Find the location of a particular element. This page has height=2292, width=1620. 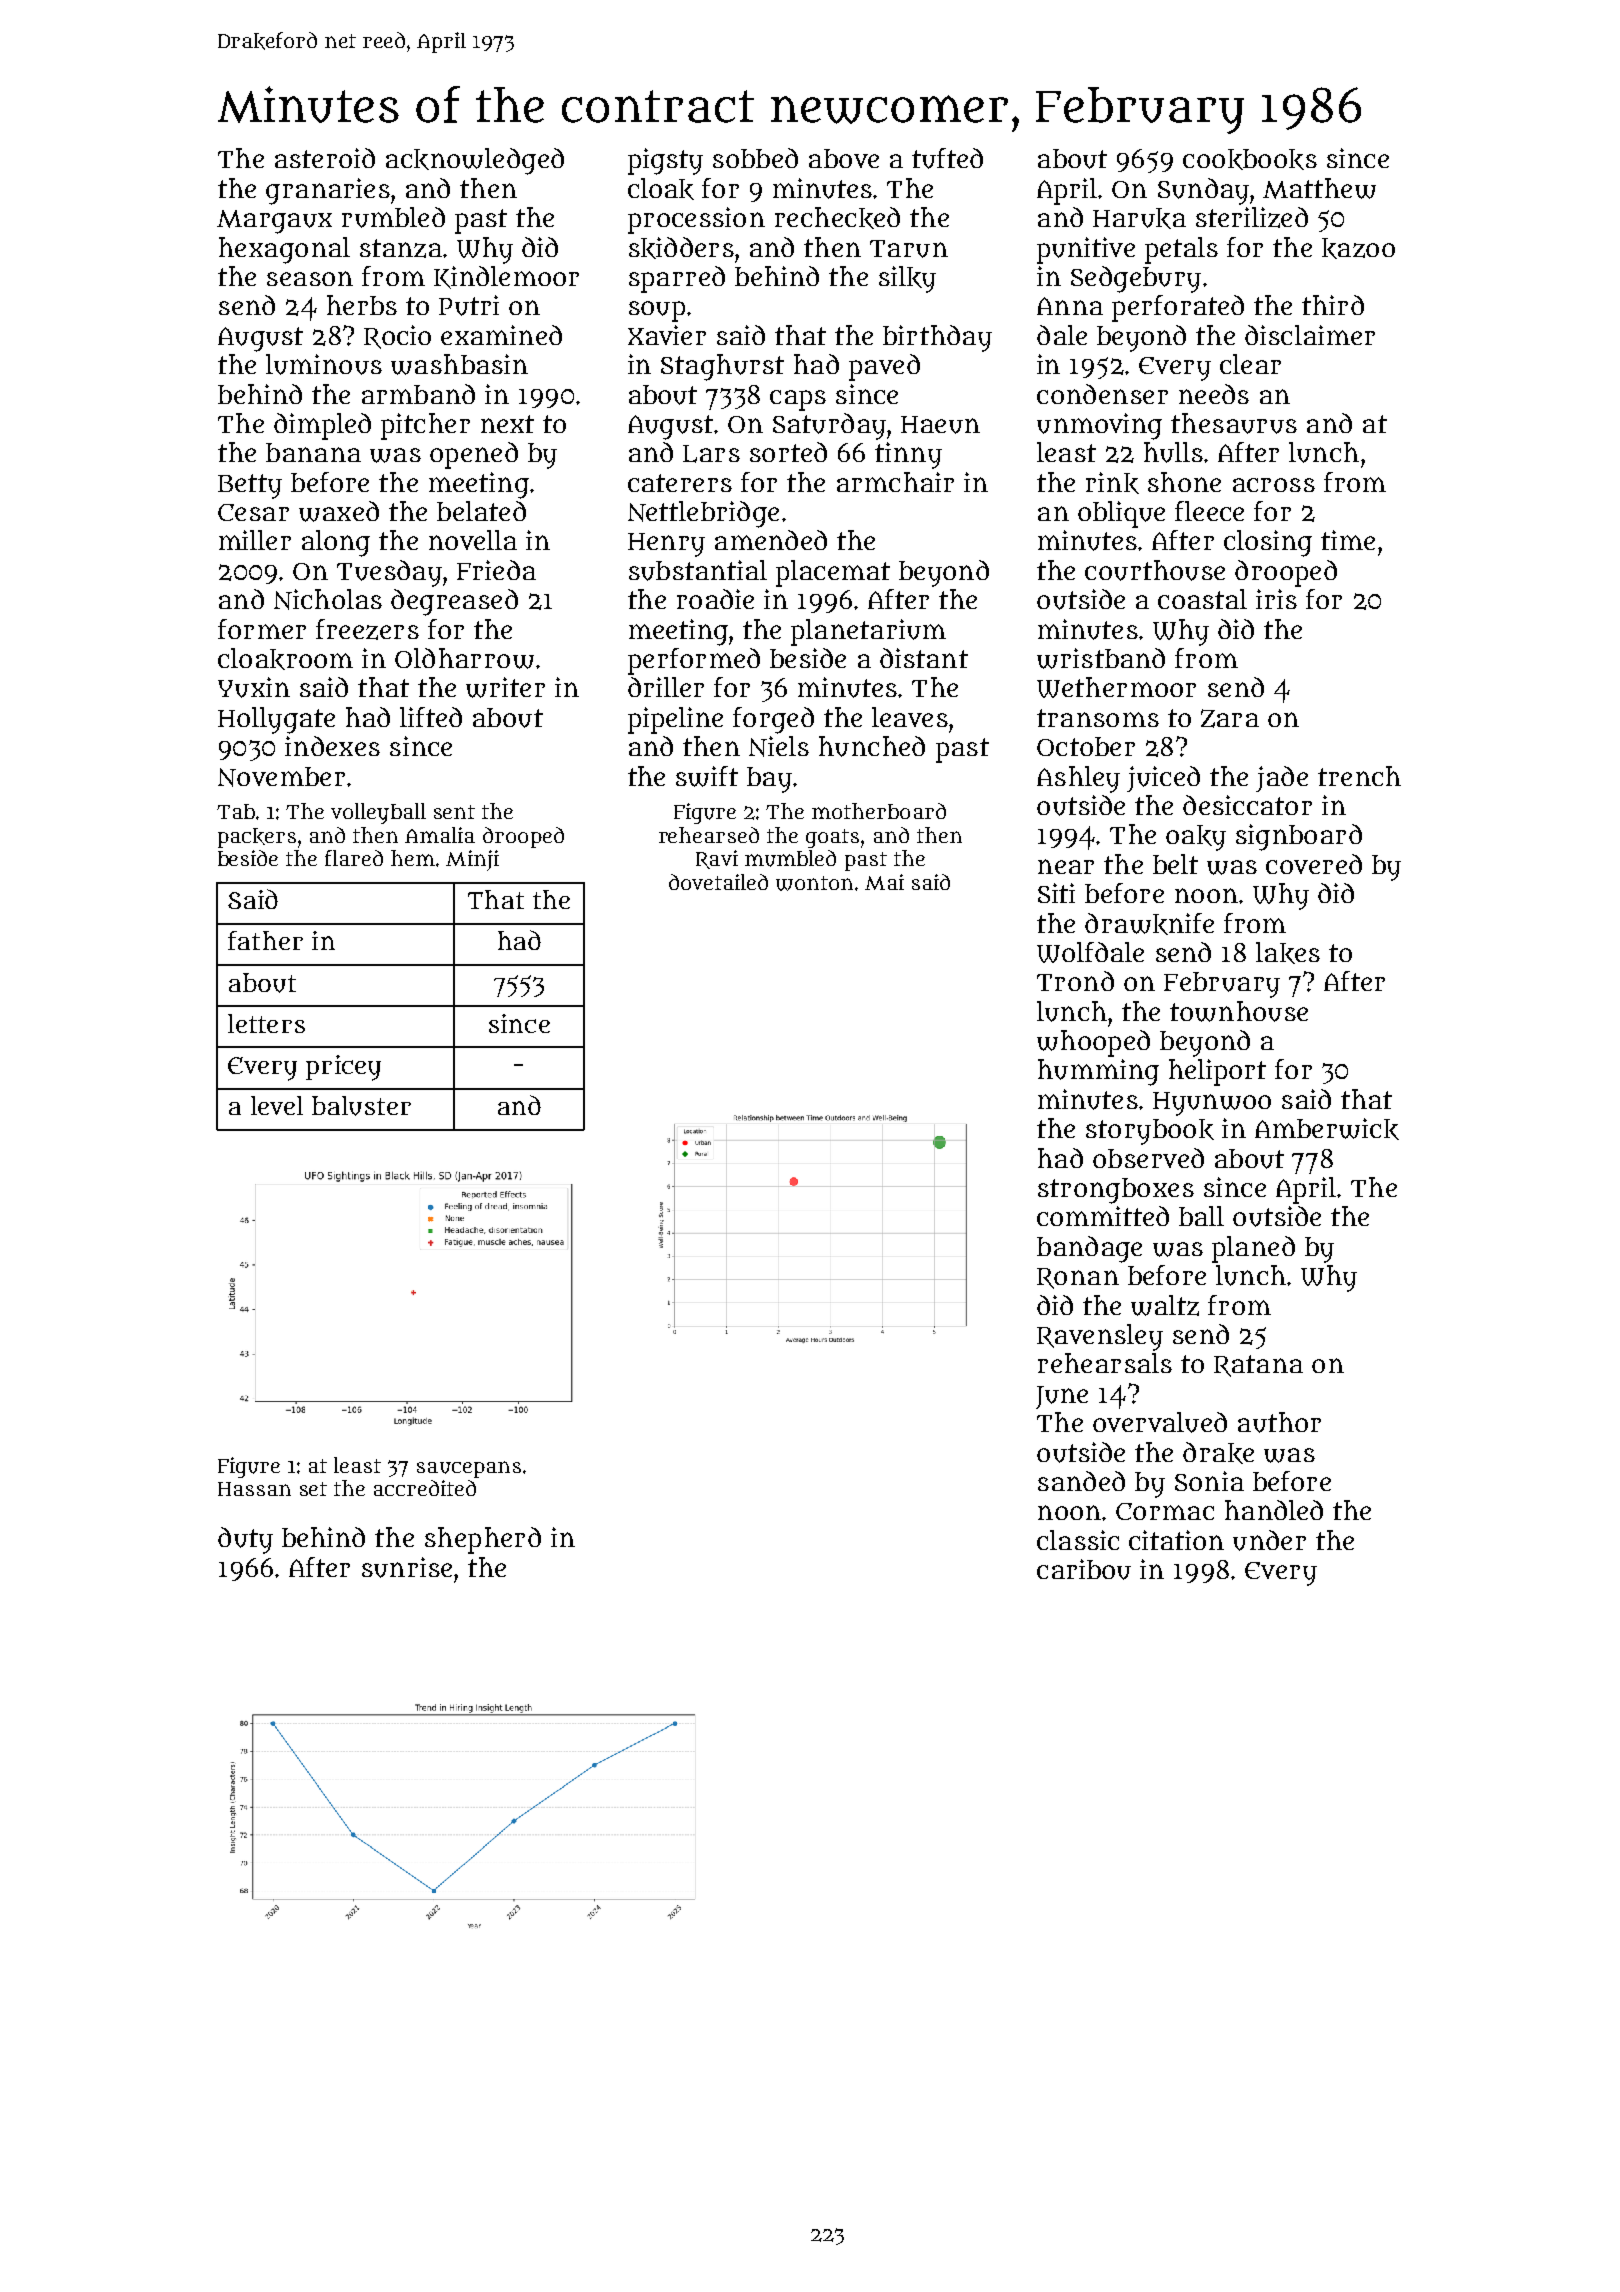

oblique is located at coordinates (1121, 514).
